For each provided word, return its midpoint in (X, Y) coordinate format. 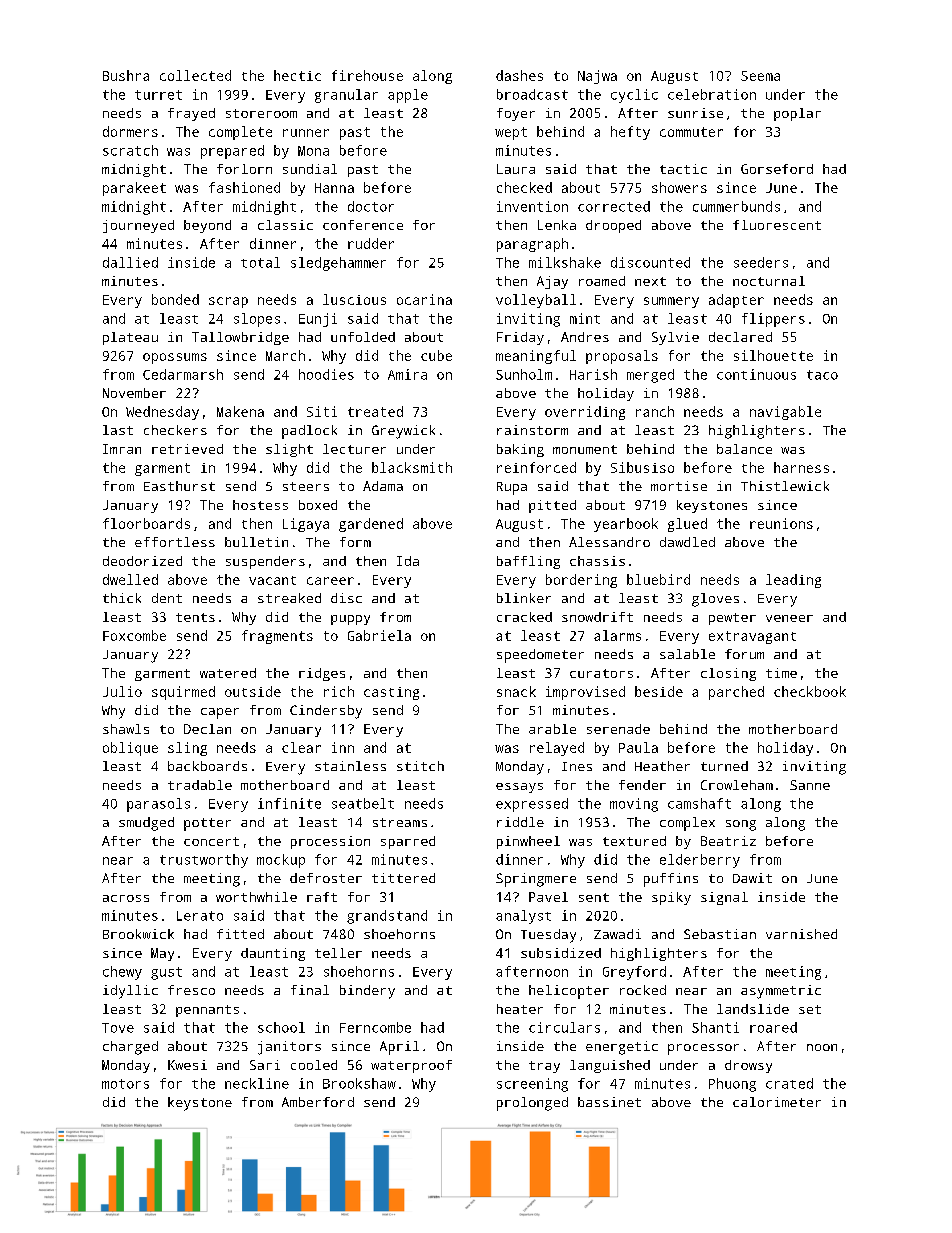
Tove (118, 1028)
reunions (781, 523)
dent (167, 598)
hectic (297, 75)
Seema (760, 76)
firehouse (367, 75)
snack (516, 691)
